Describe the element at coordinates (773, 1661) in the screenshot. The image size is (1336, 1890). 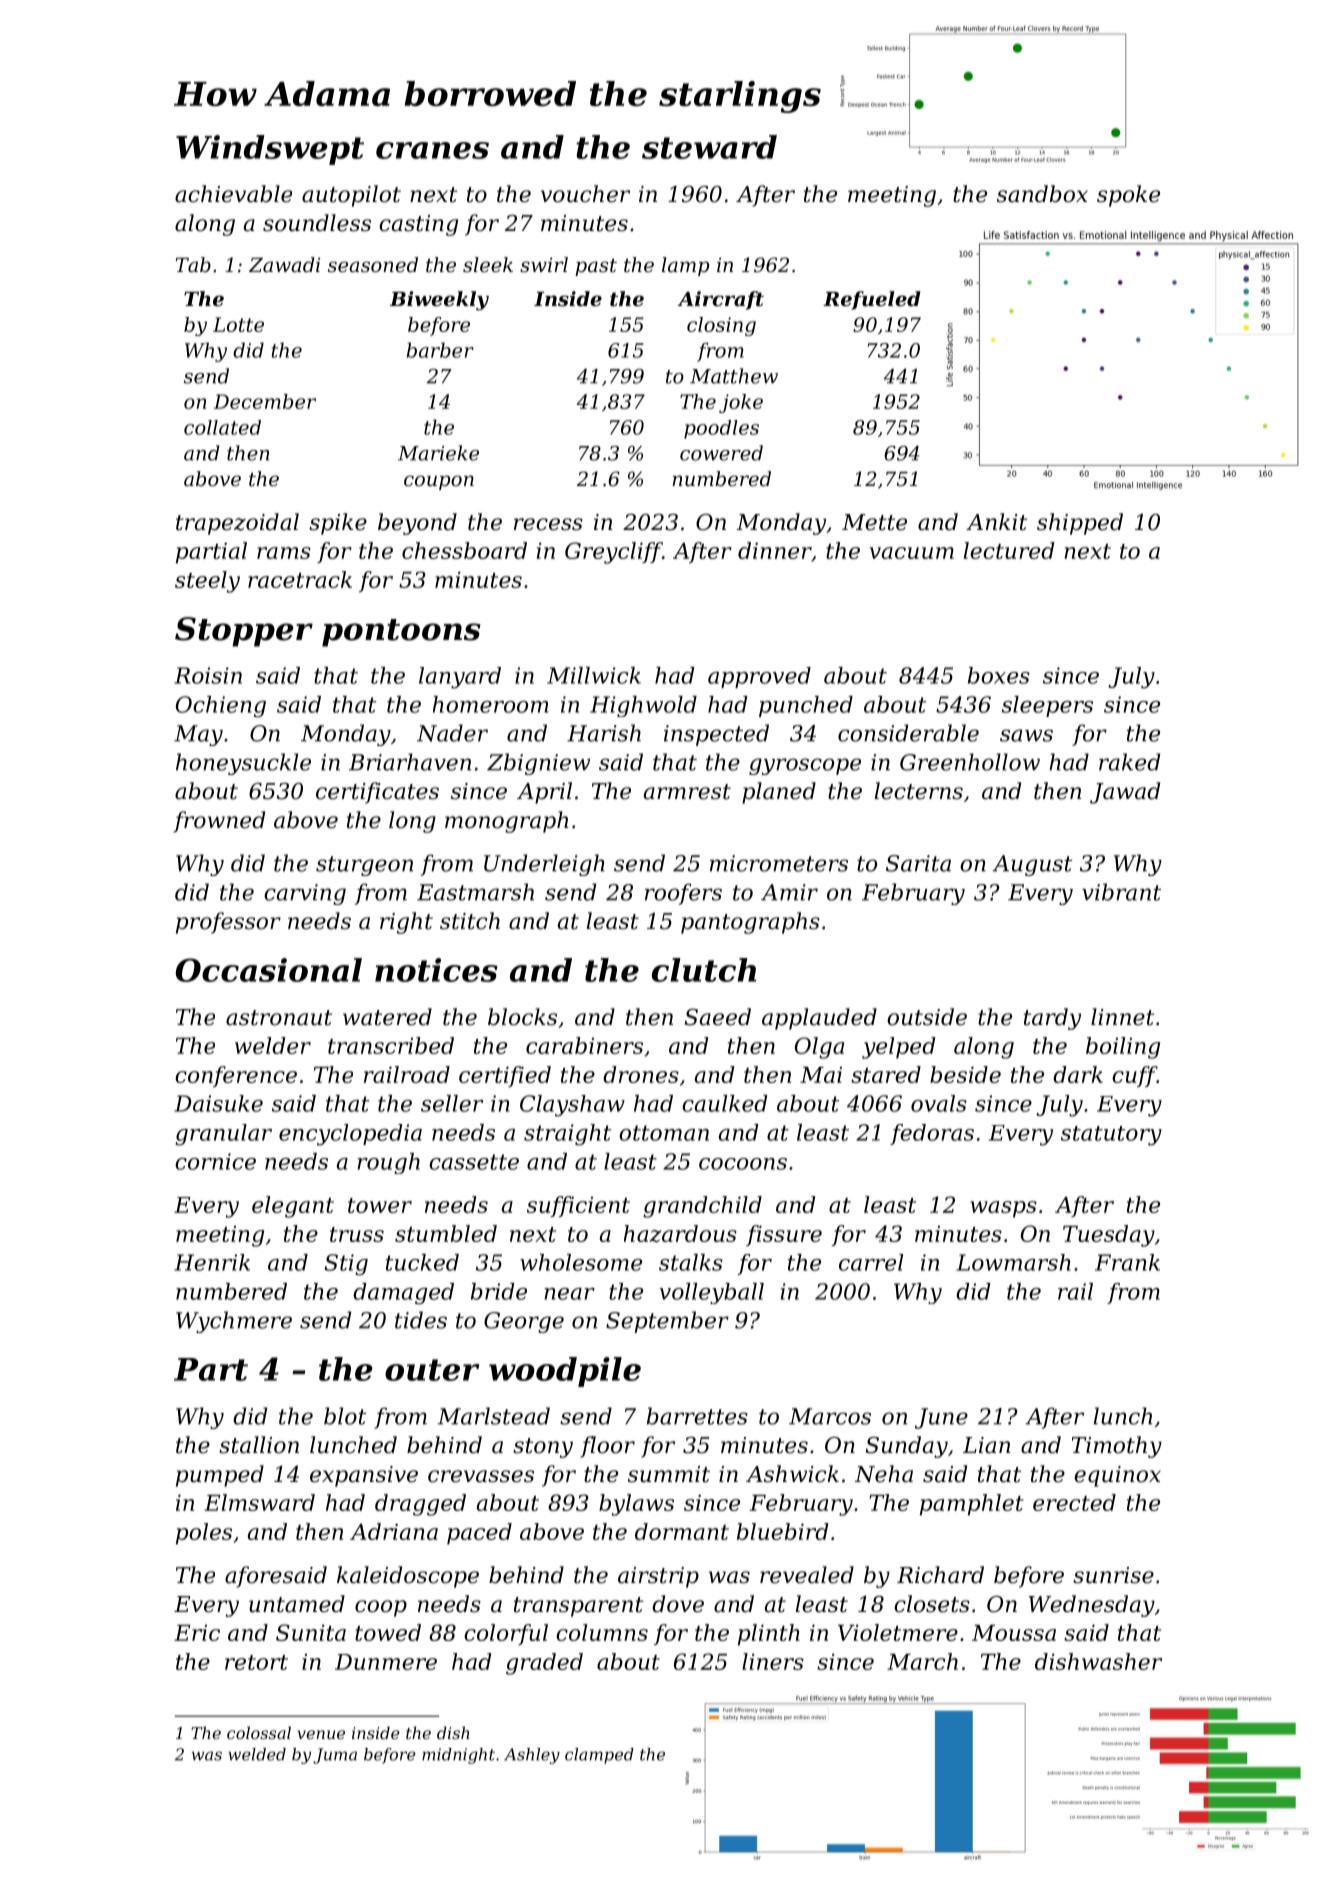
I see `liners` at that location.
